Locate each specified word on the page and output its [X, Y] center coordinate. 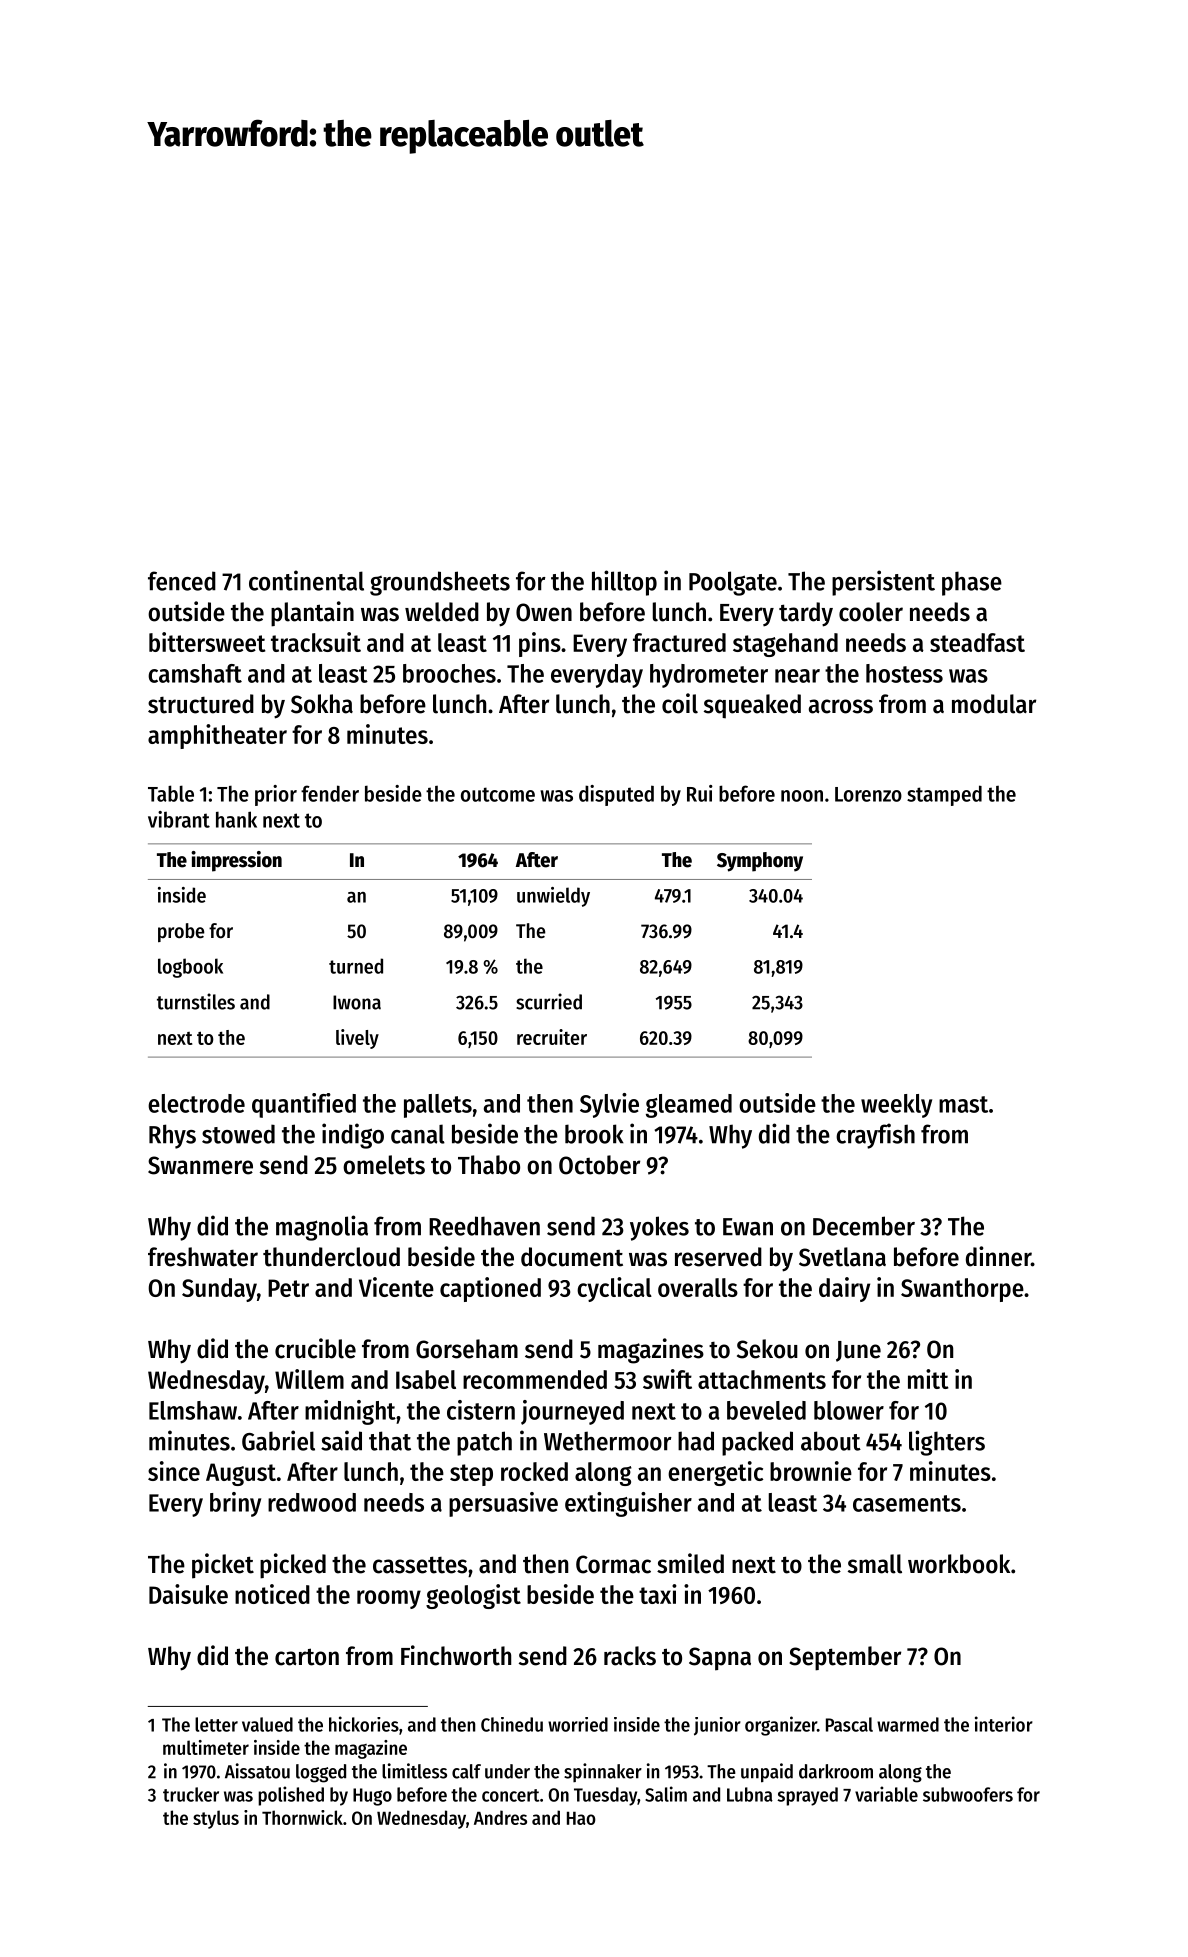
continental [306, 580]
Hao [581, 1818]
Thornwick [302, 1817]
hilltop [624, 583]
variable [886, 1794]
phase [972, 583]
